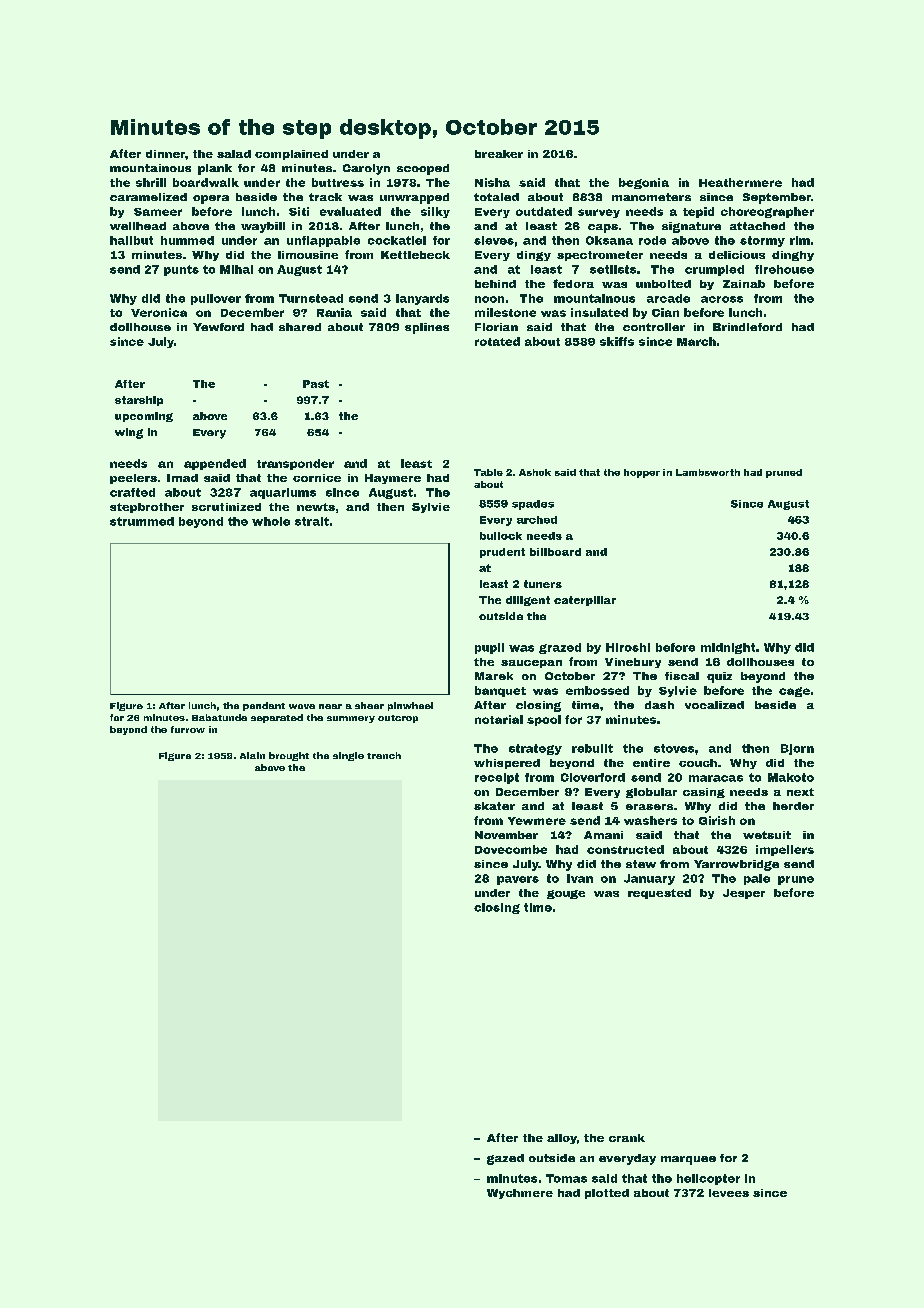 Image resolution: width=924 pixels, height=1308 pixels. Describe the element at coordinates (291, 155) in the page. I see `complained` at that location.
